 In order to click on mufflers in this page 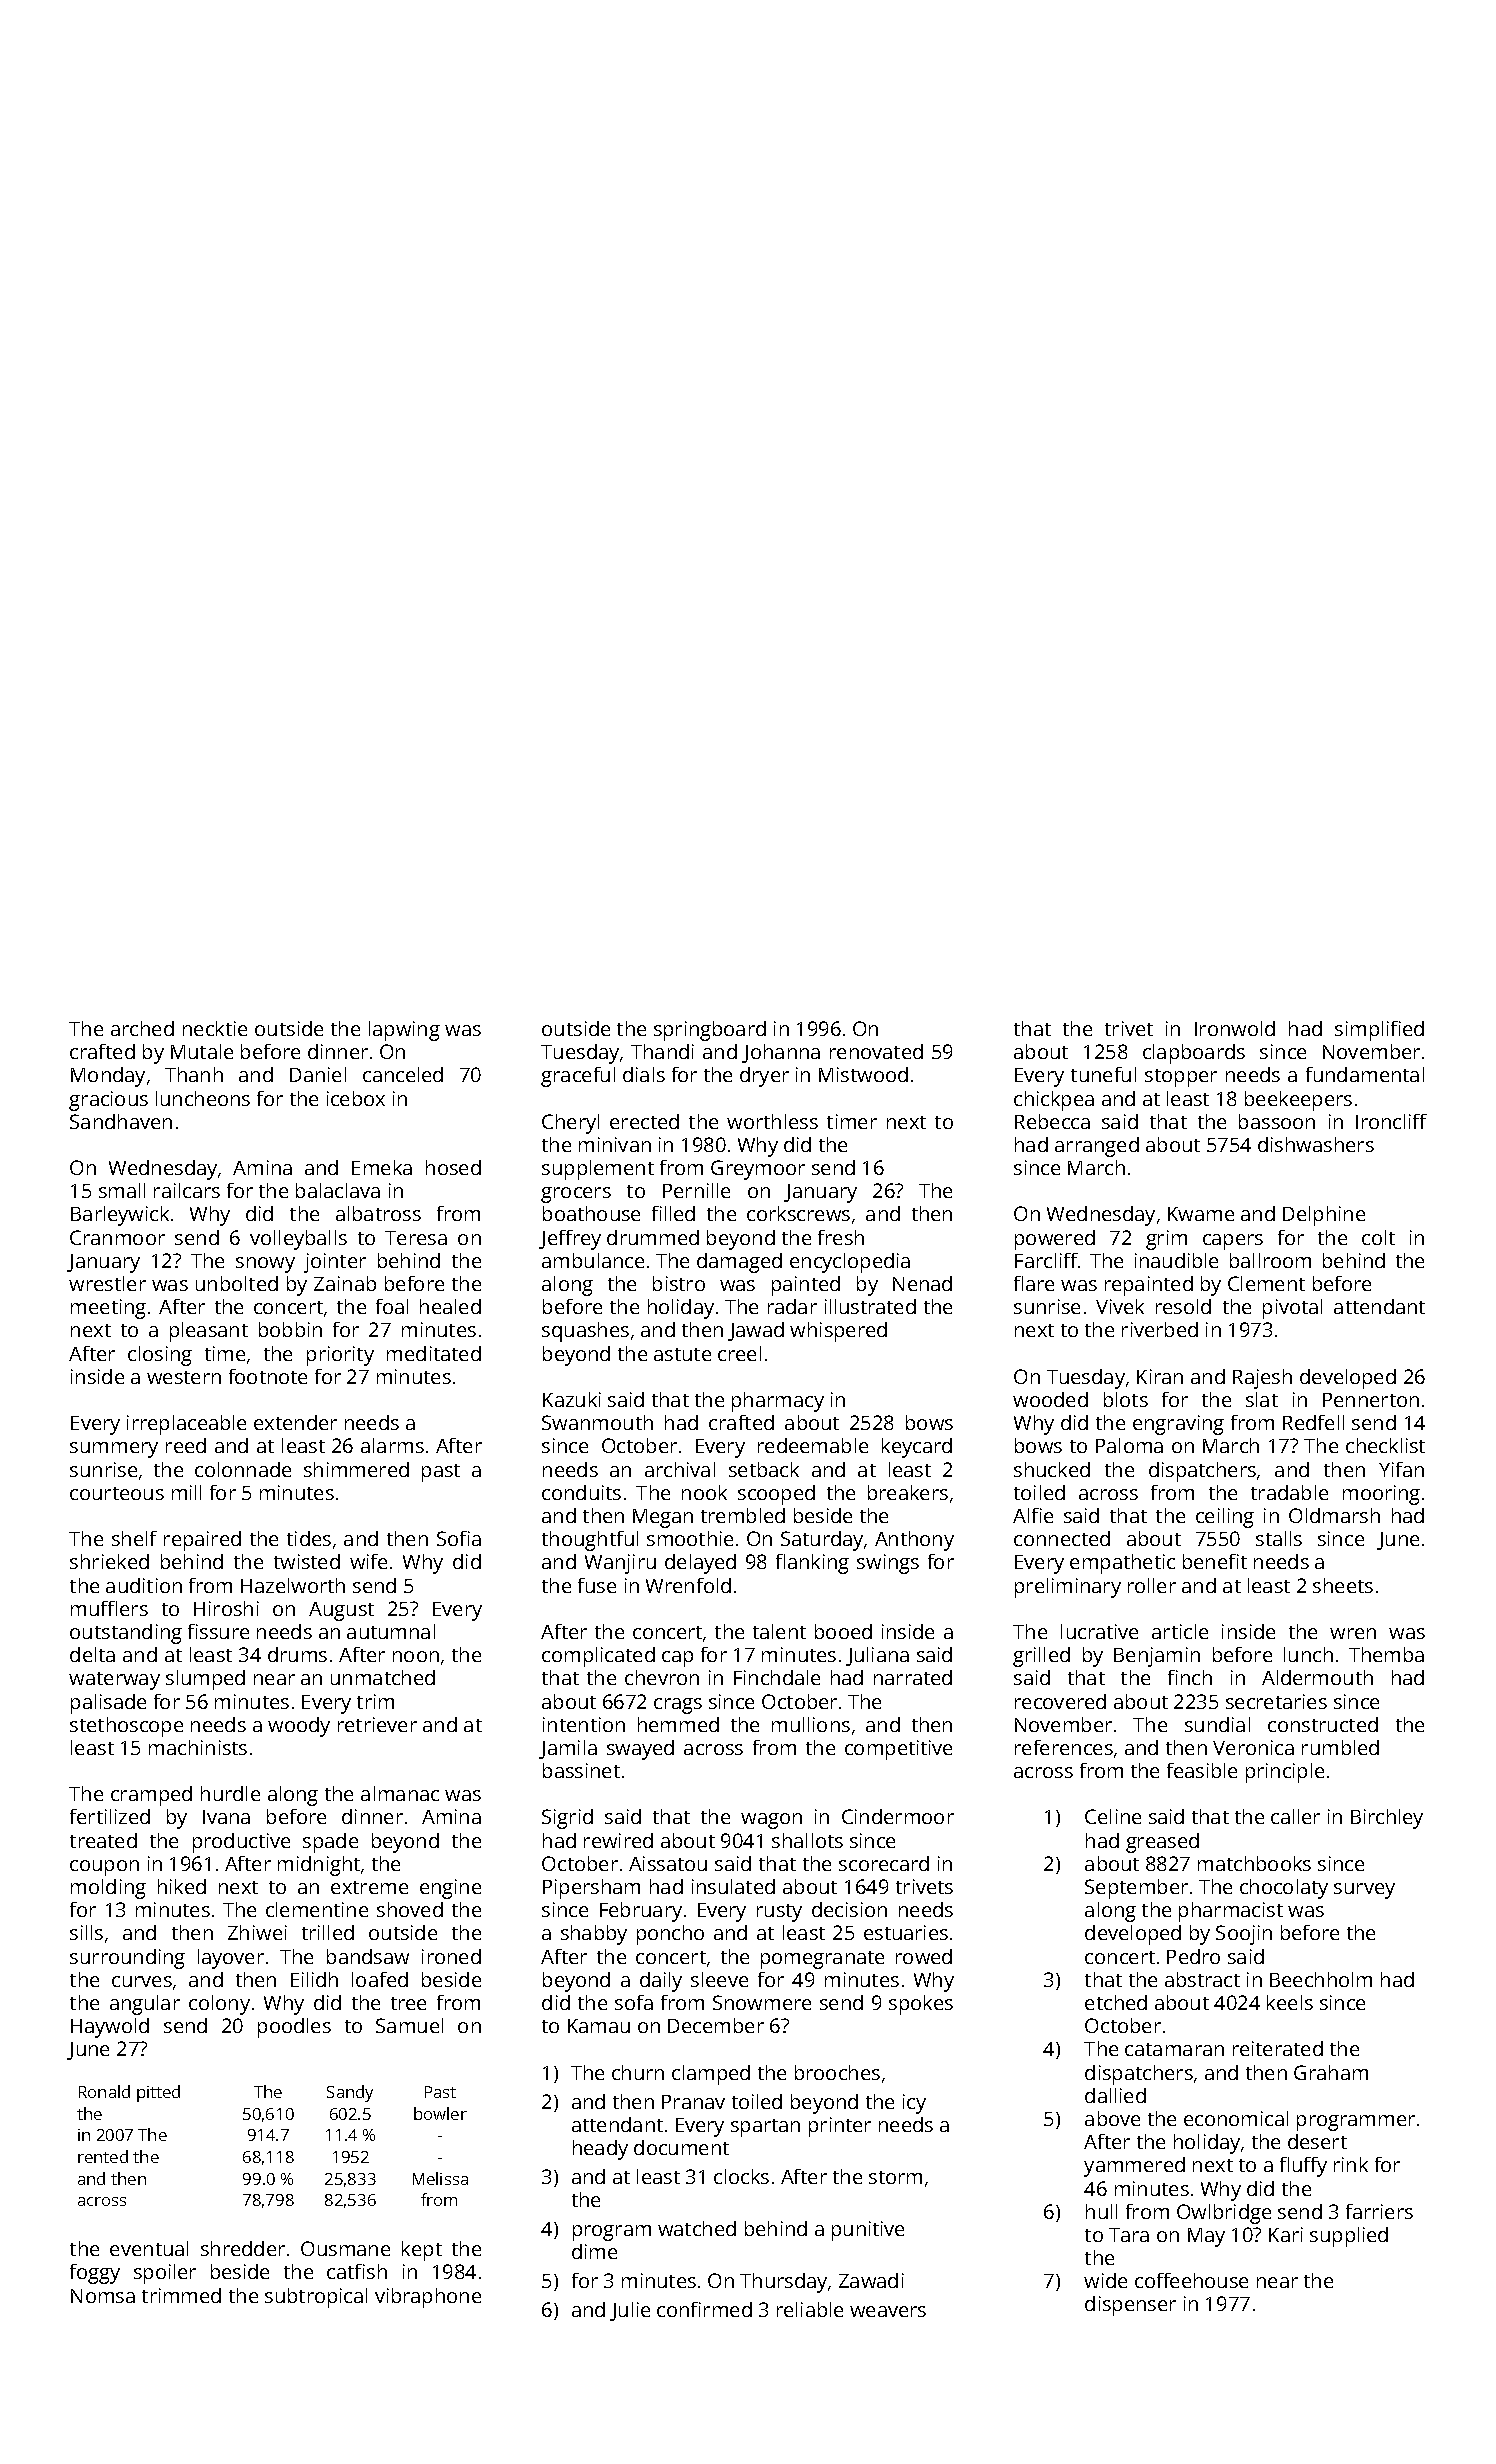, I will do `click(109, 1608)`.
